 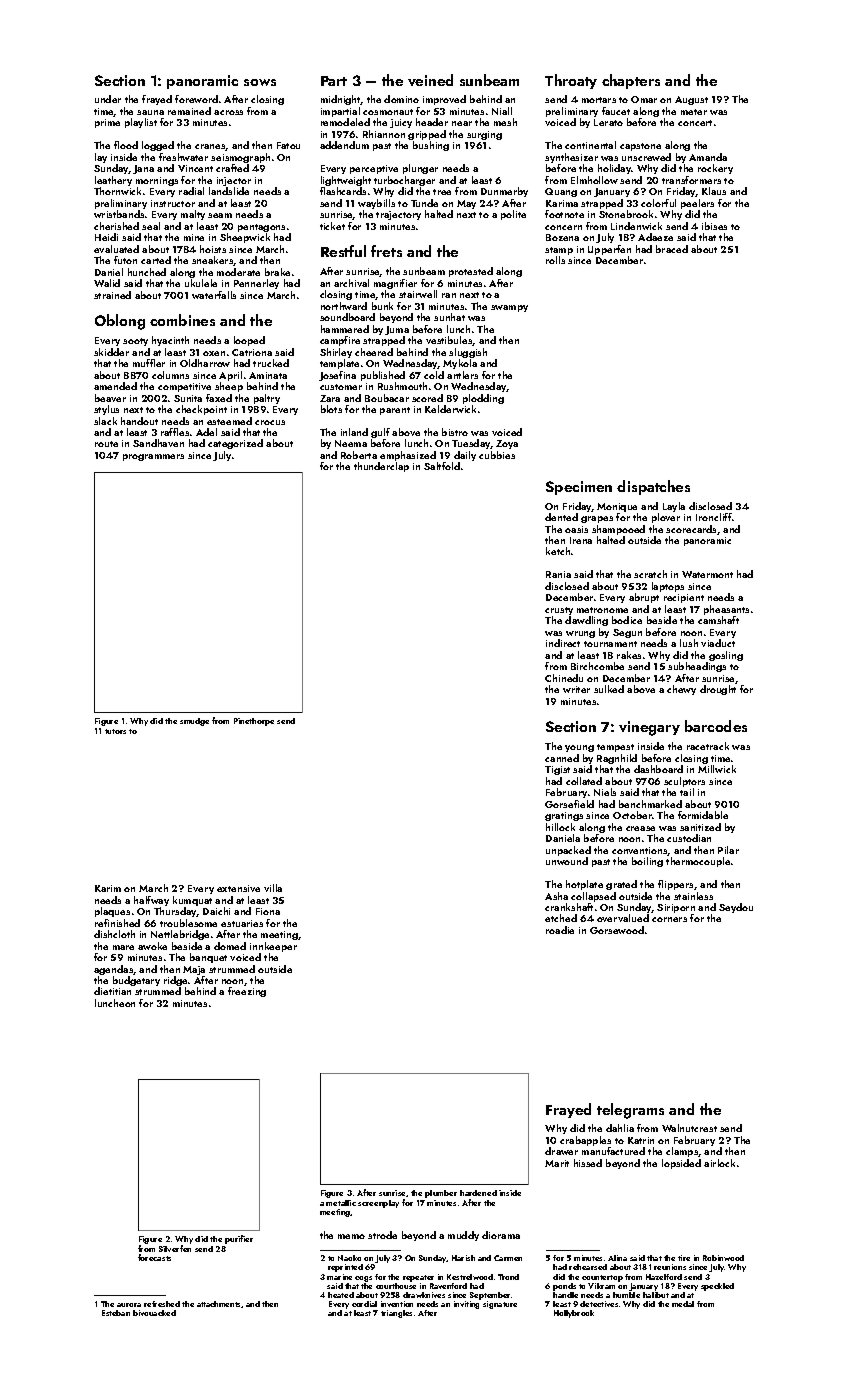 I want to click on chapters, so click(x=631, y=81).
